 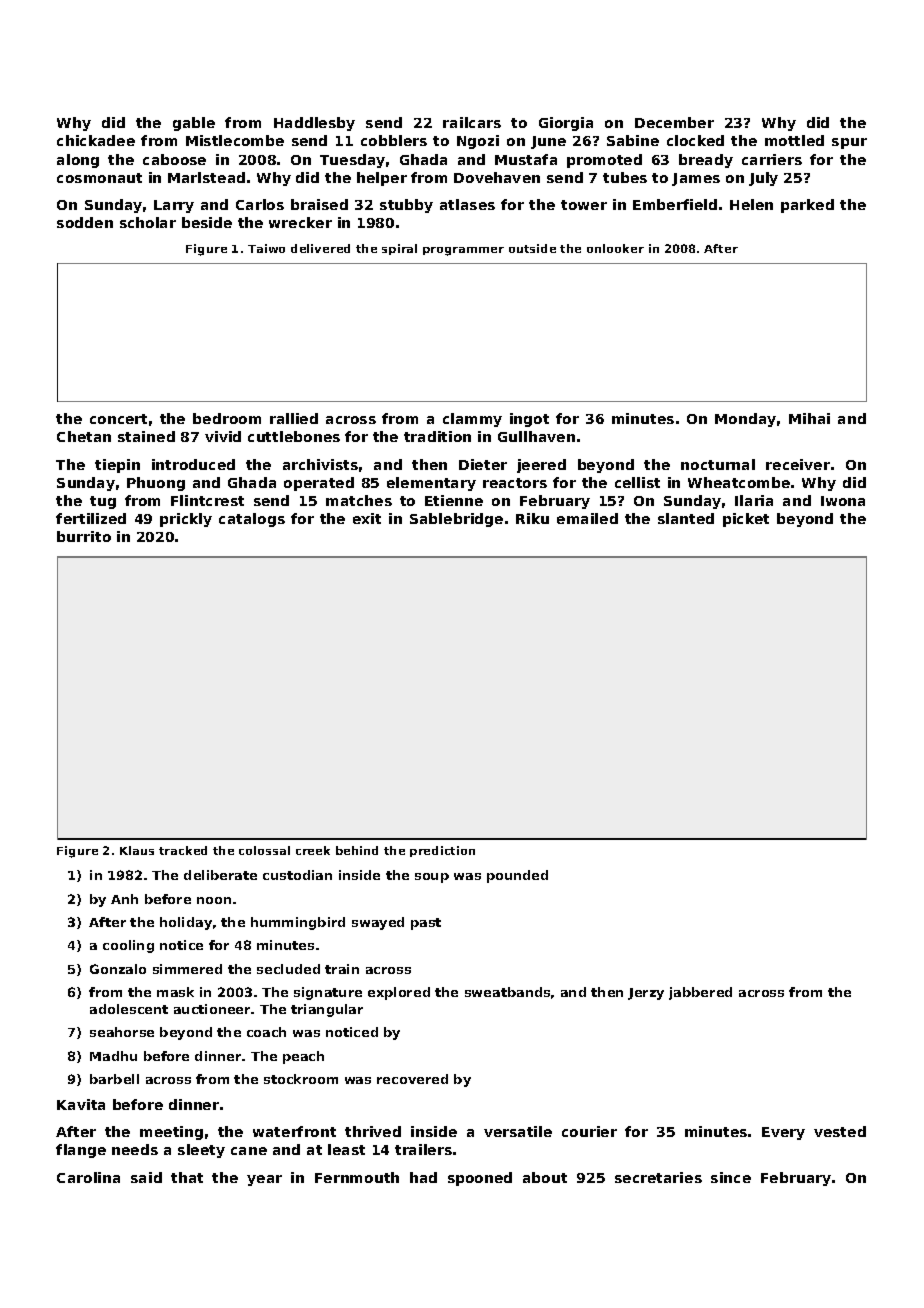 I want to click on adolescent, so click(x=129, y=1009).
